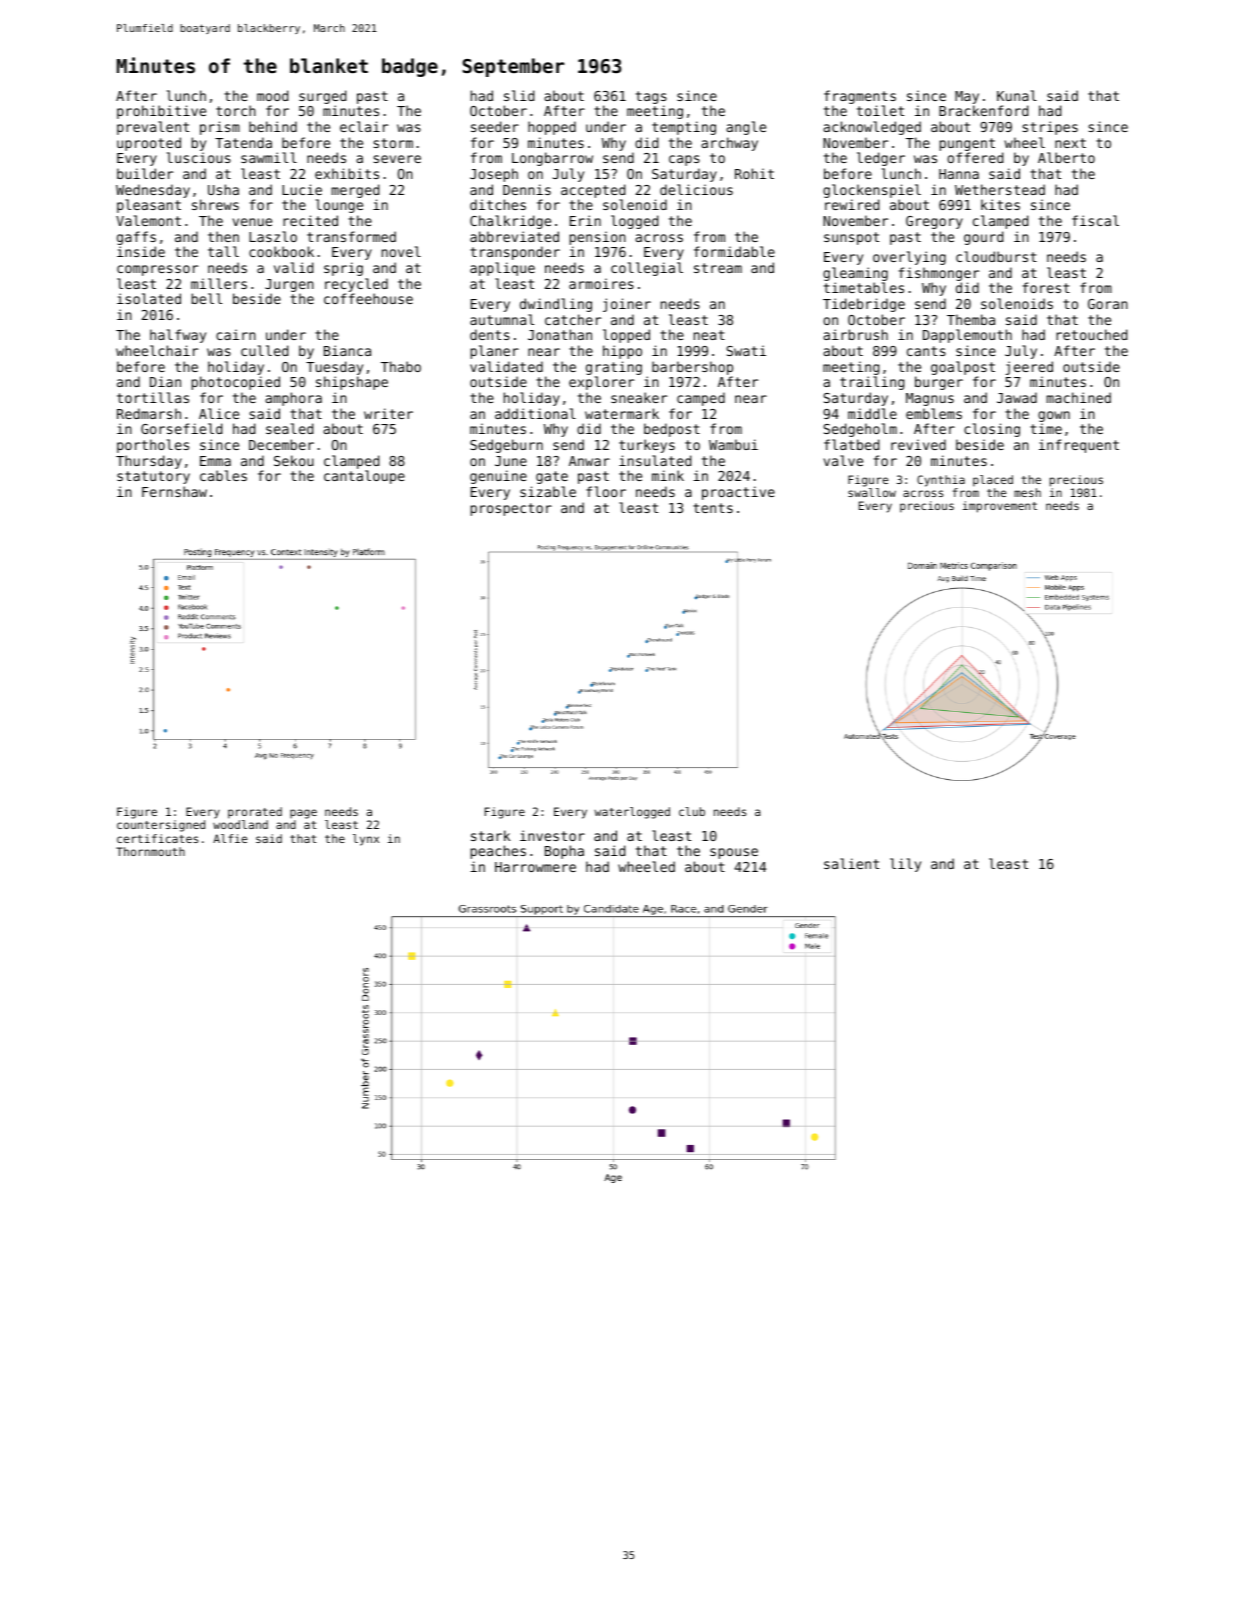 The width and height of the screenshot is (1245, 1612). Describe the element at coordinates (252, 222) in the screenshot. I see `venue` at that location.
